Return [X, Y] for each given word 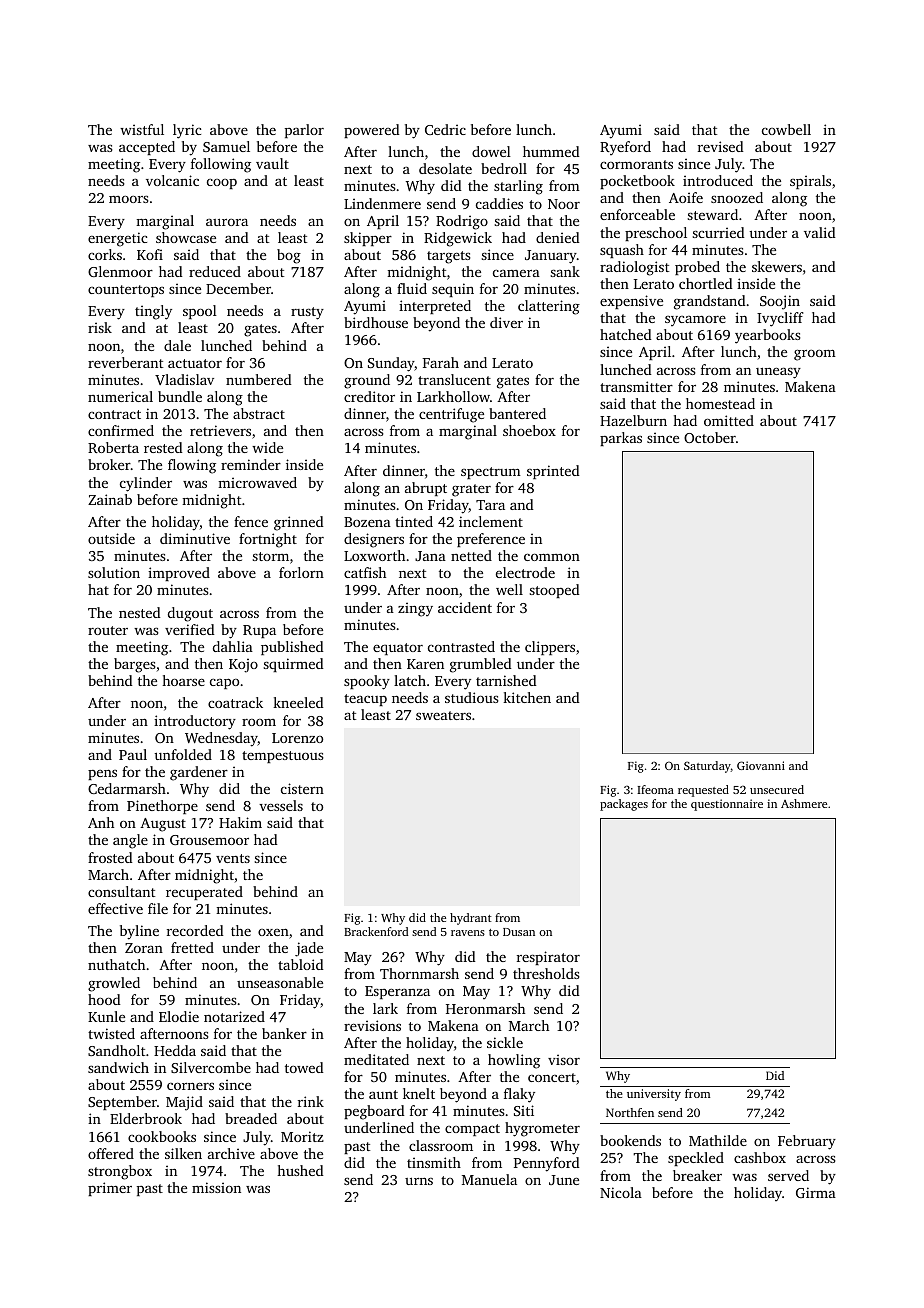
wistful [142, 129]
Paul [133, 754]
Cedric [445, 129]
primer [110, 1189]
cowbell [786, 129]
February [807, 1142]
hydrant [471, 919]
